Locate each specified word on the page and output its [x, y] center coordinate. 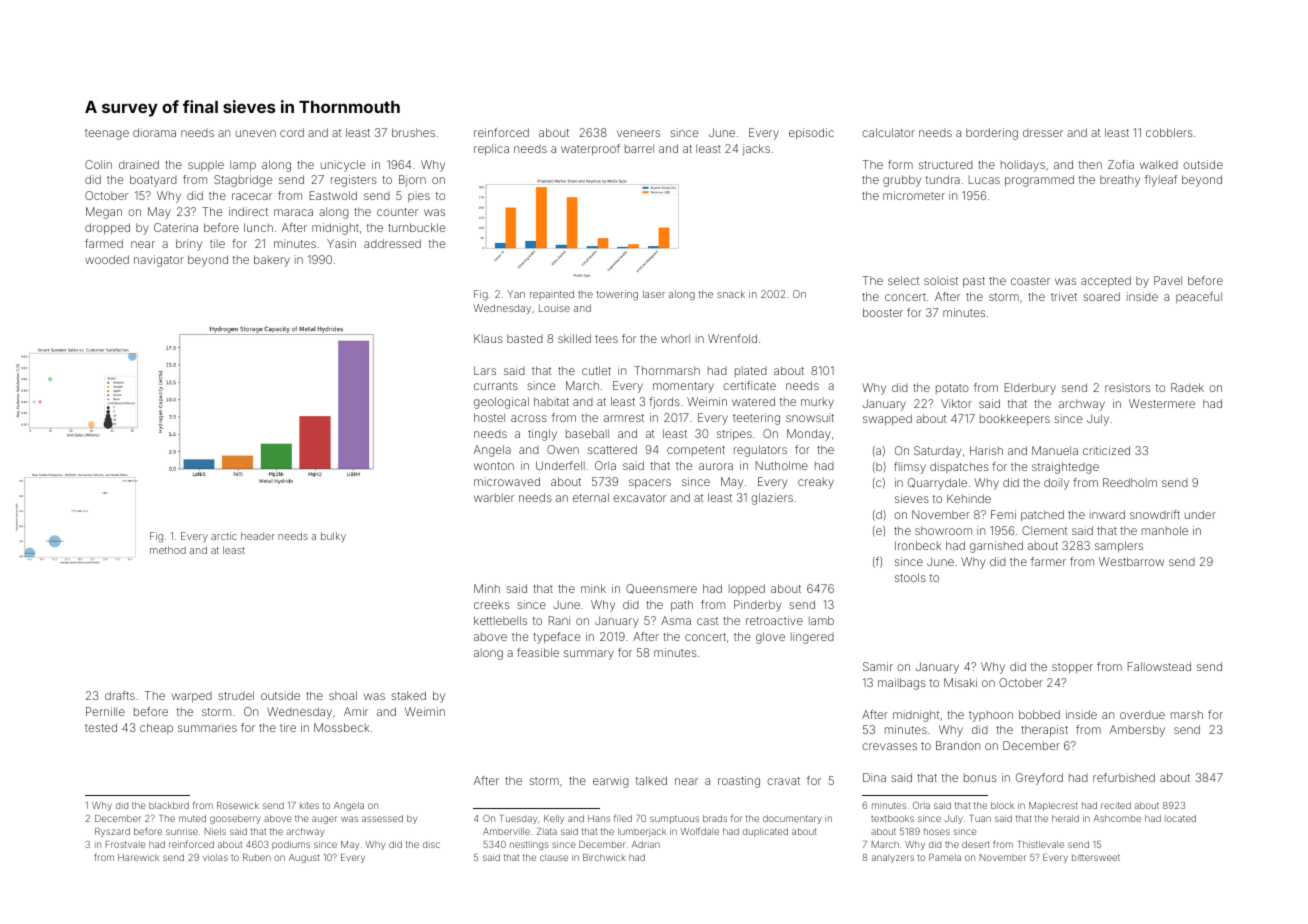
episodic [811, 133]
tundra [943, 179]
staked [408, 695]
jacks [756, 150]
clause [554, 857]
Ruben [257, 857]
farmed [104, 243]
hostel [489, 417]
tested [101, 727]
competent [696, 451]
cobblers [1169, 132]
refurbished [1124, 777]
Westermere [1162, 403]
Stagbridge [243, 181]
